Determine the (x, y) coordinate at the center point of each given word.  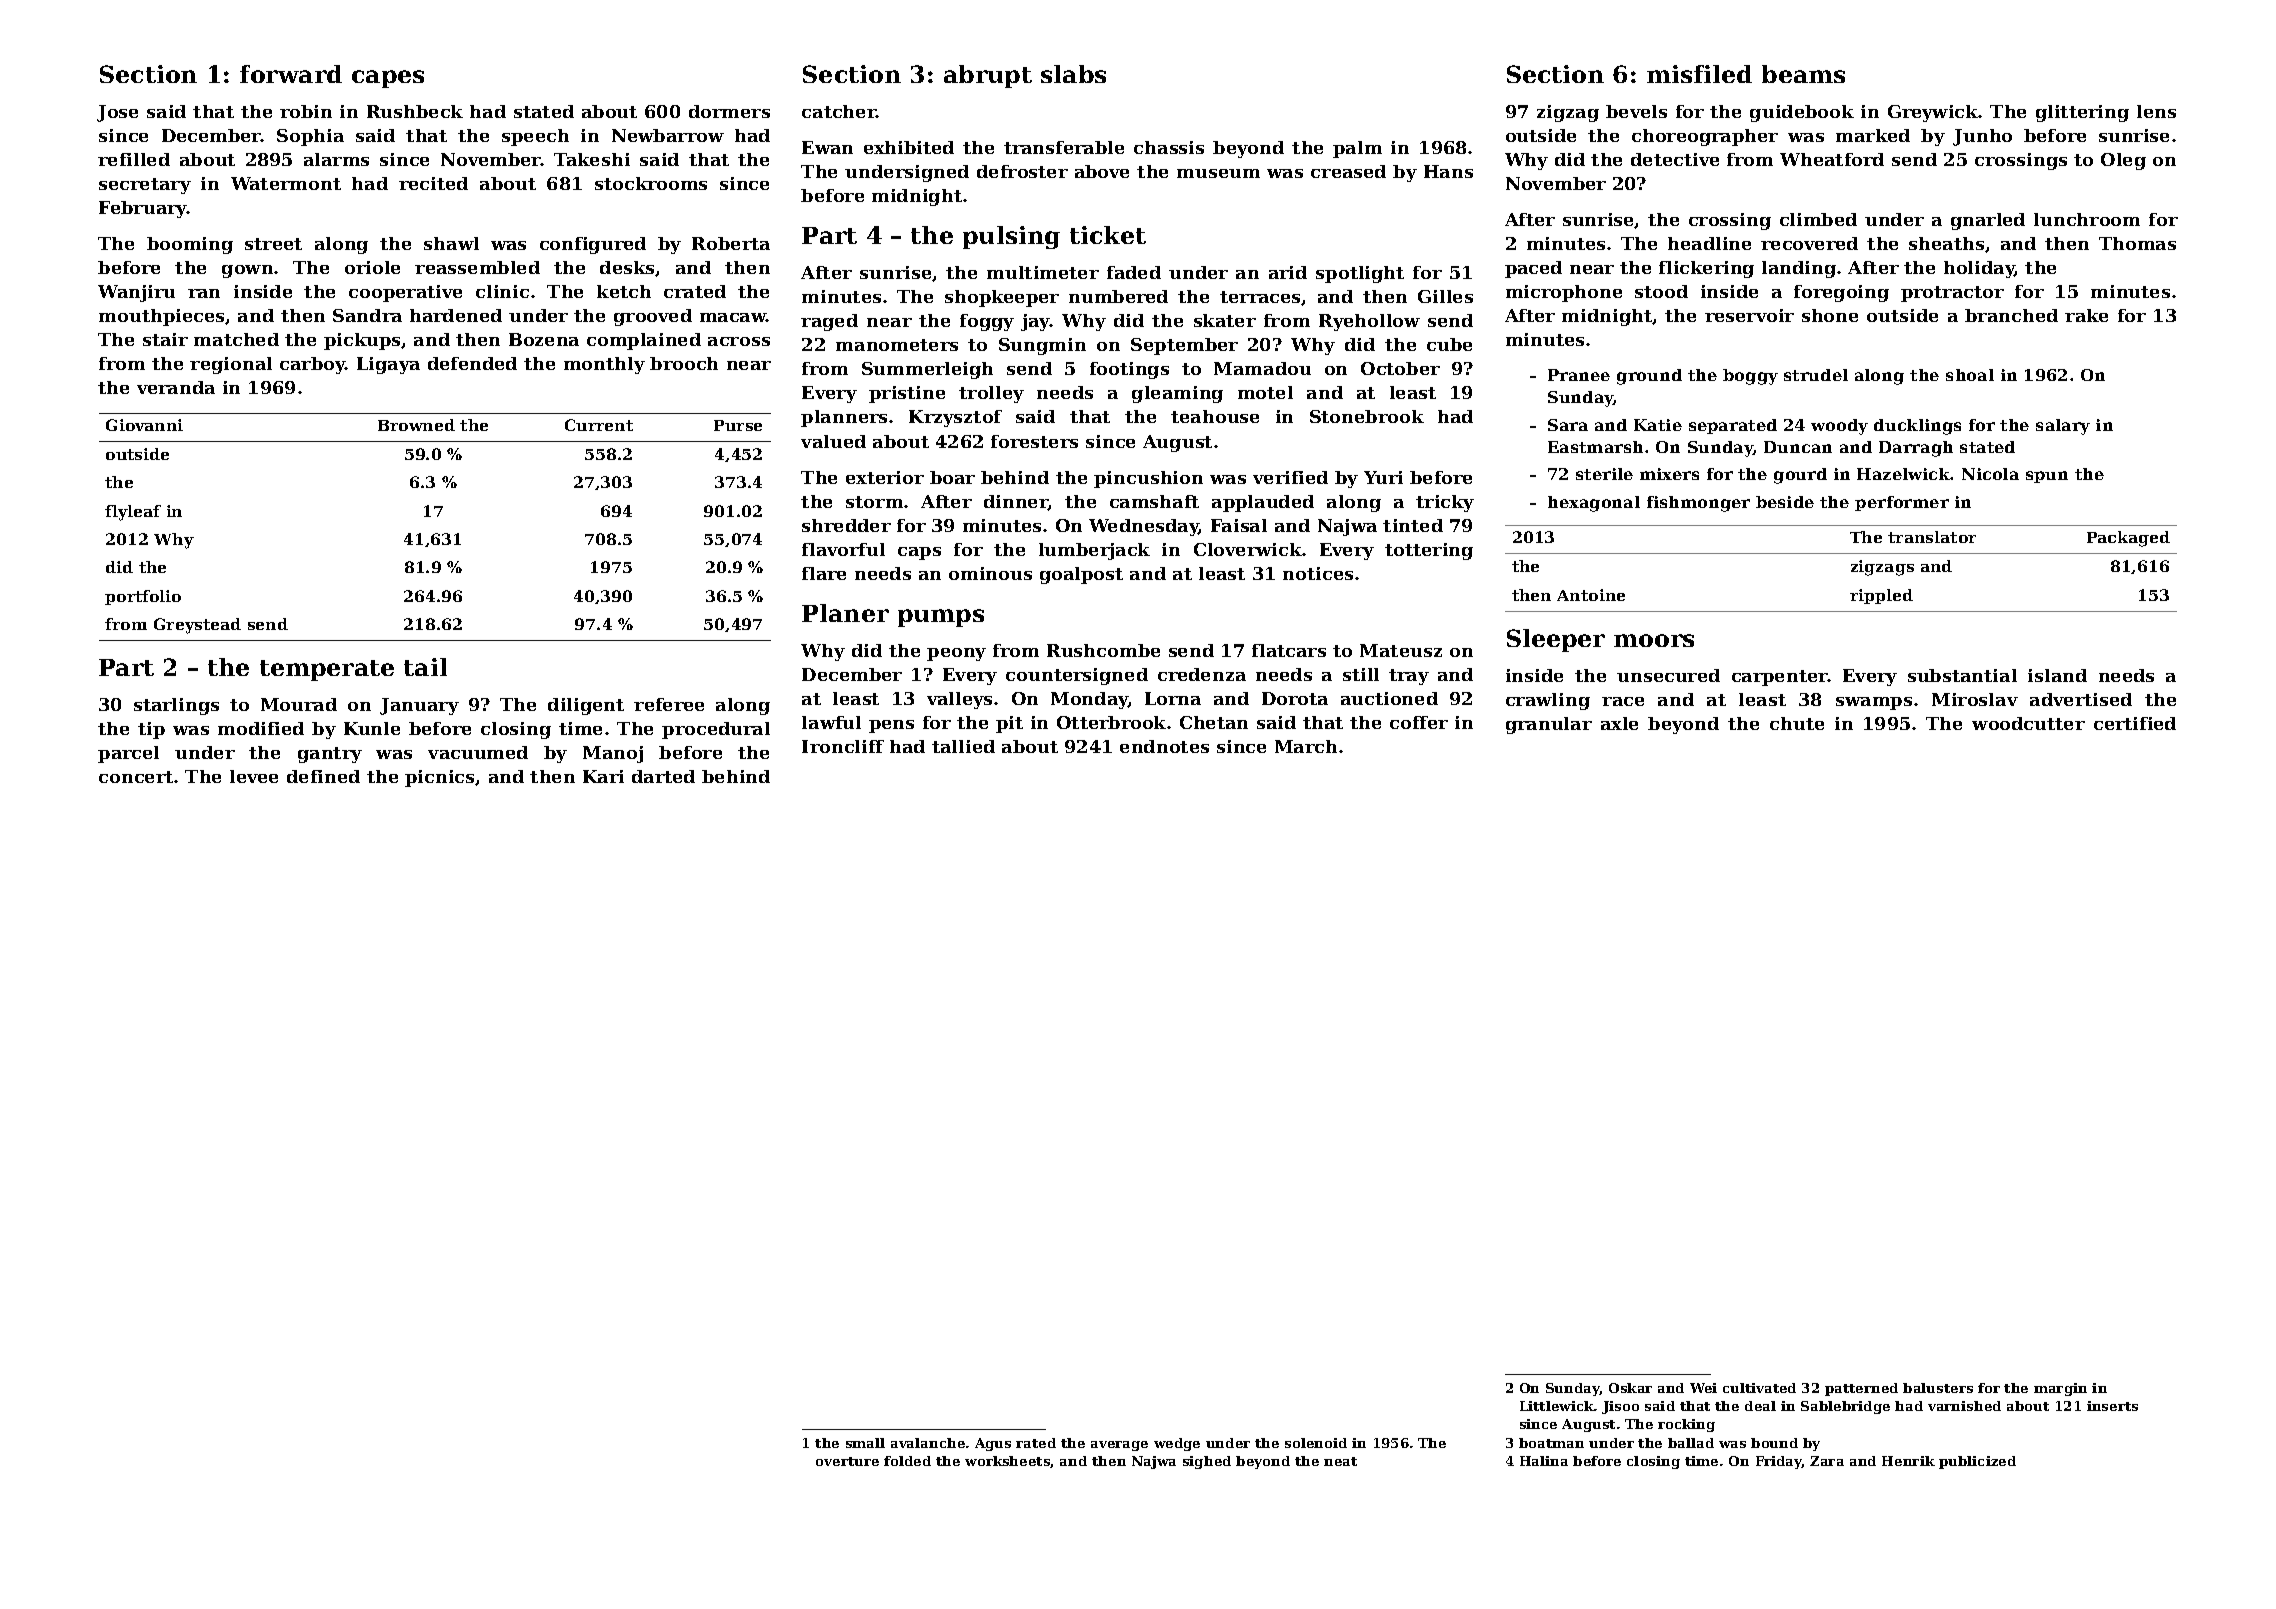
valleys (959, 700)
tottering (1429, 551)
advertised (2081, 699)
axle (1619, 723)
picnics (439, 778)
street (273, 244)
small (865, 1443)
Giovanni (144, 425)
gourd (1800, 476)
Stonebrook (1367, 416)
